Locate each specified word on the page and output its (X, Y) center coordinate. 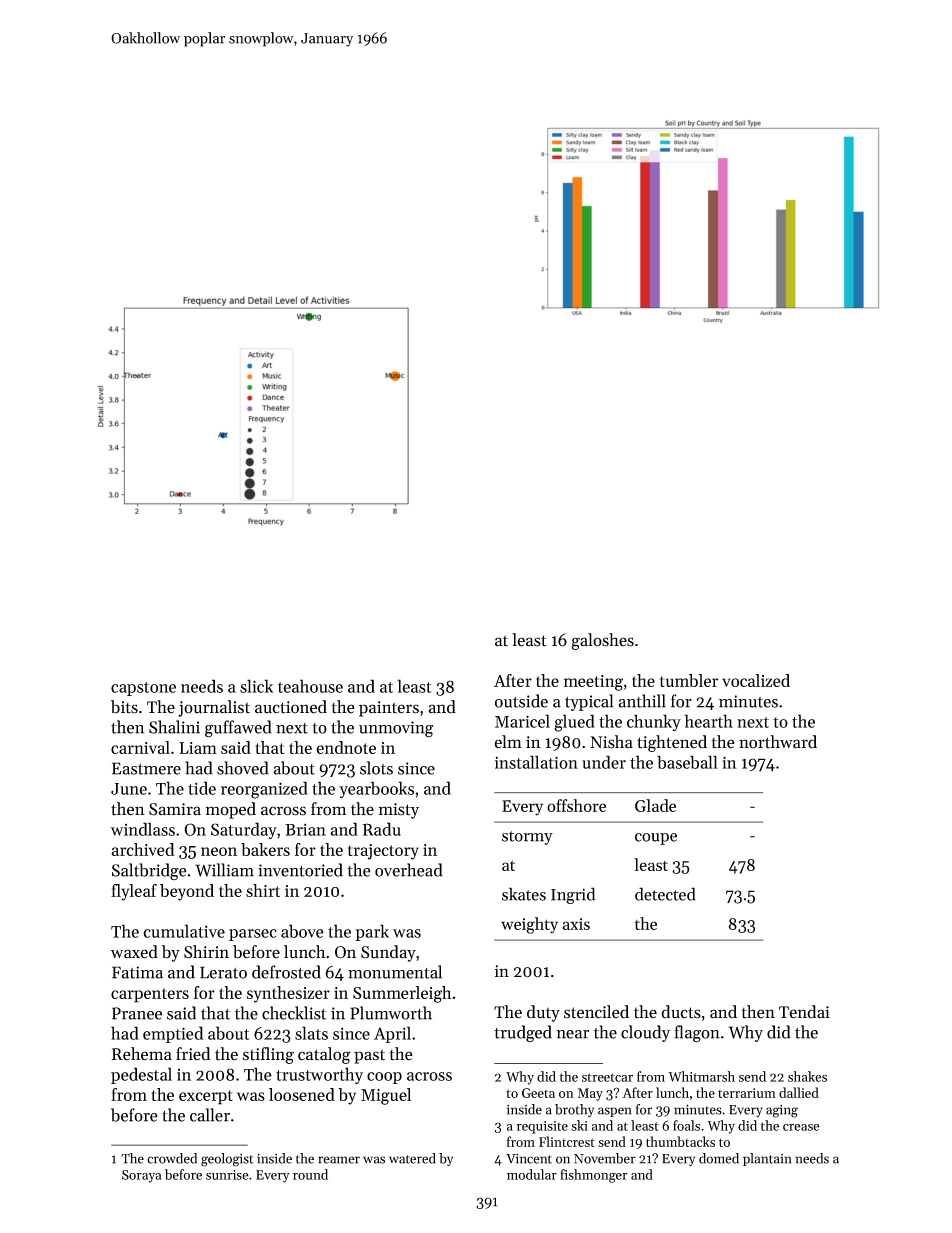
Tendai (804, 1012)
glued (574, 723)
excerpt (206, 1097)
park (372, 932)
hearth (709, 721)
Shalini (174, 727)
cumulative (184, 931)
